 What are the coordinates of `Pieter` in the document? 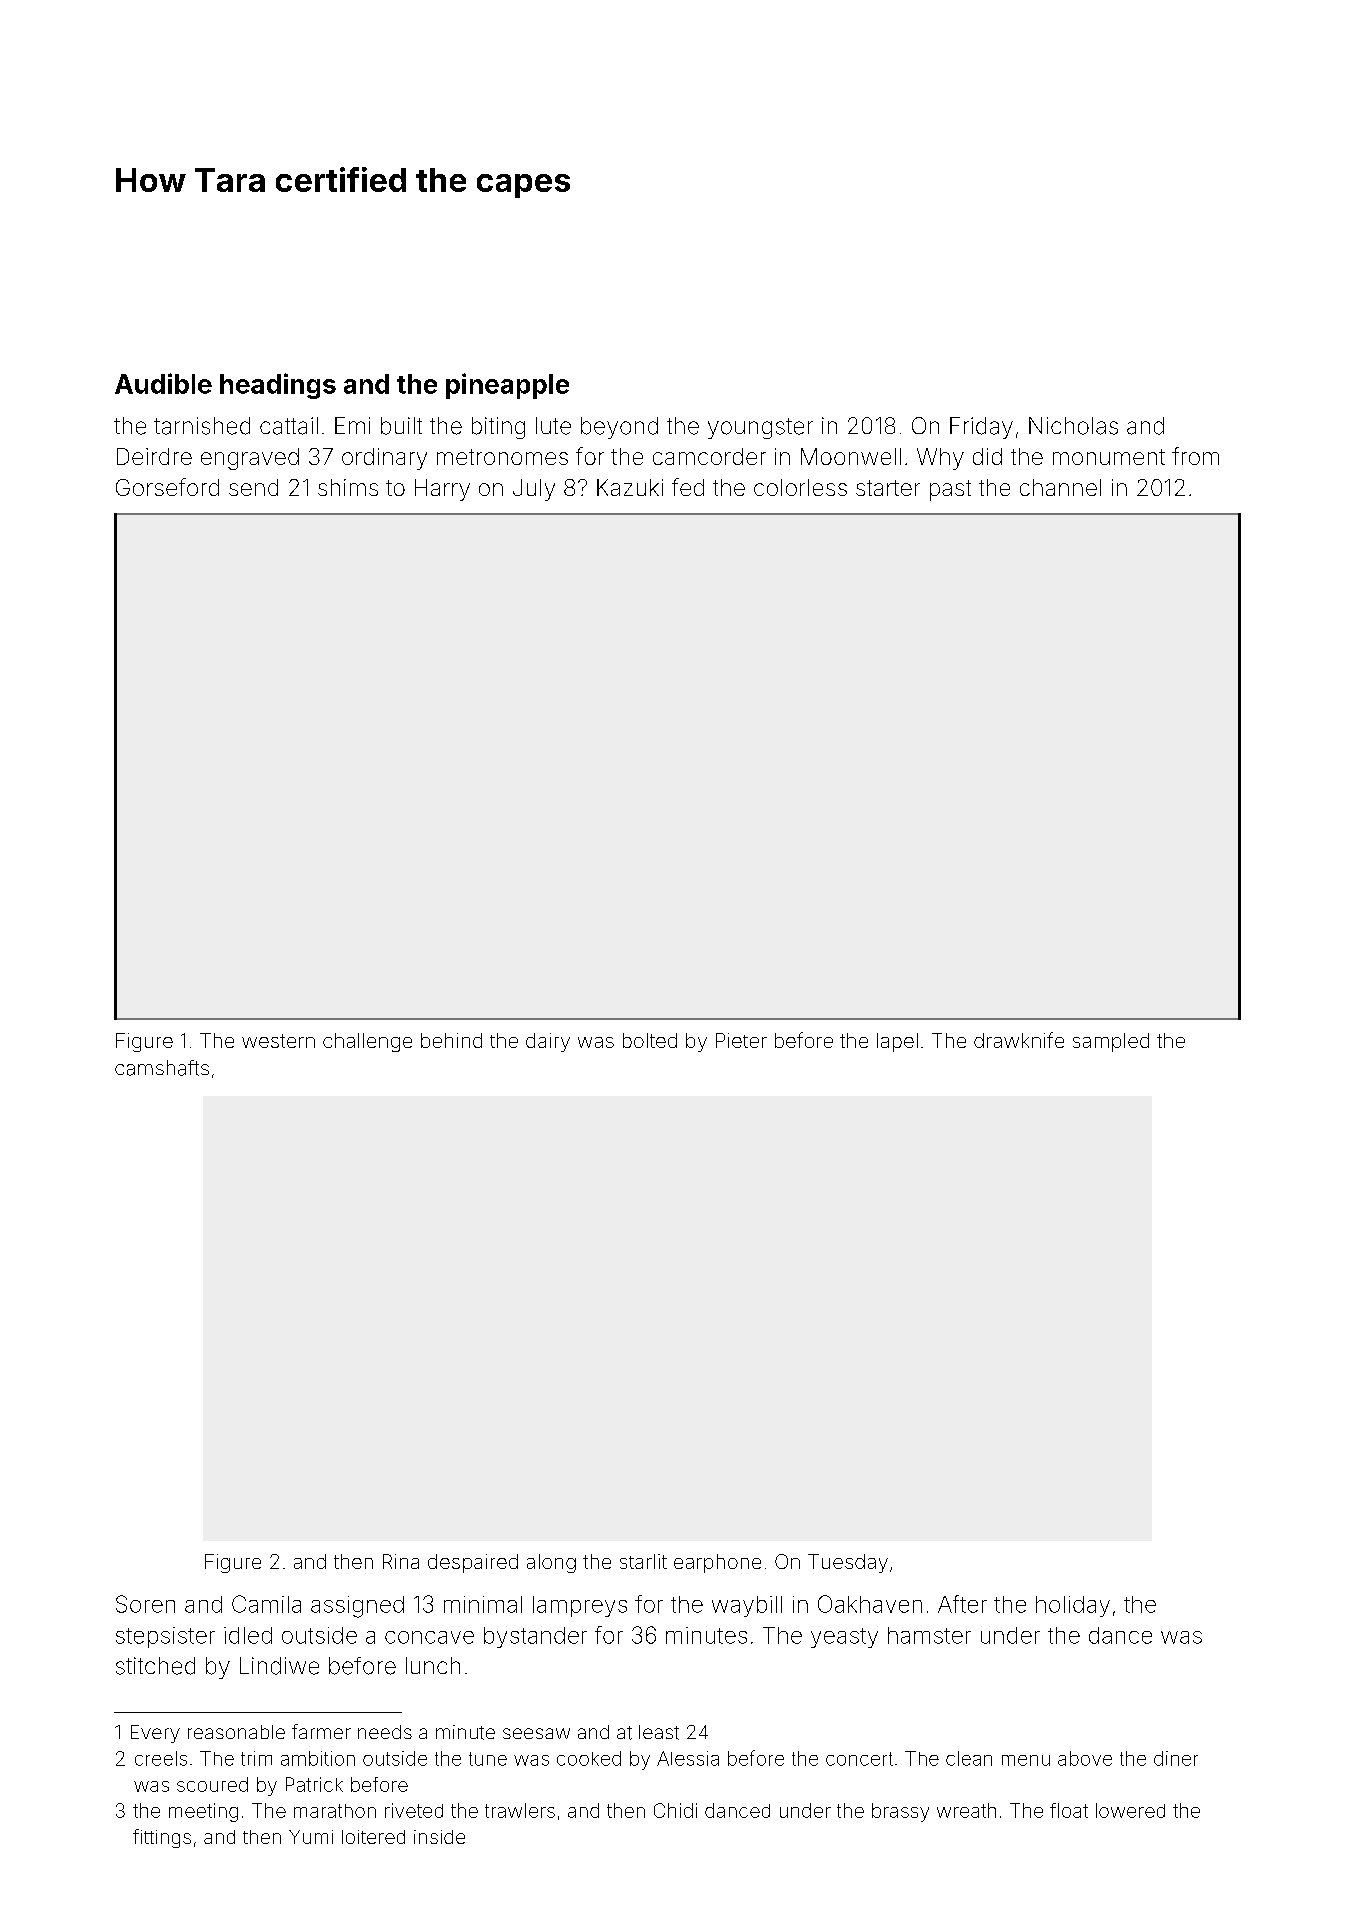 It's located at (741, 1040).
